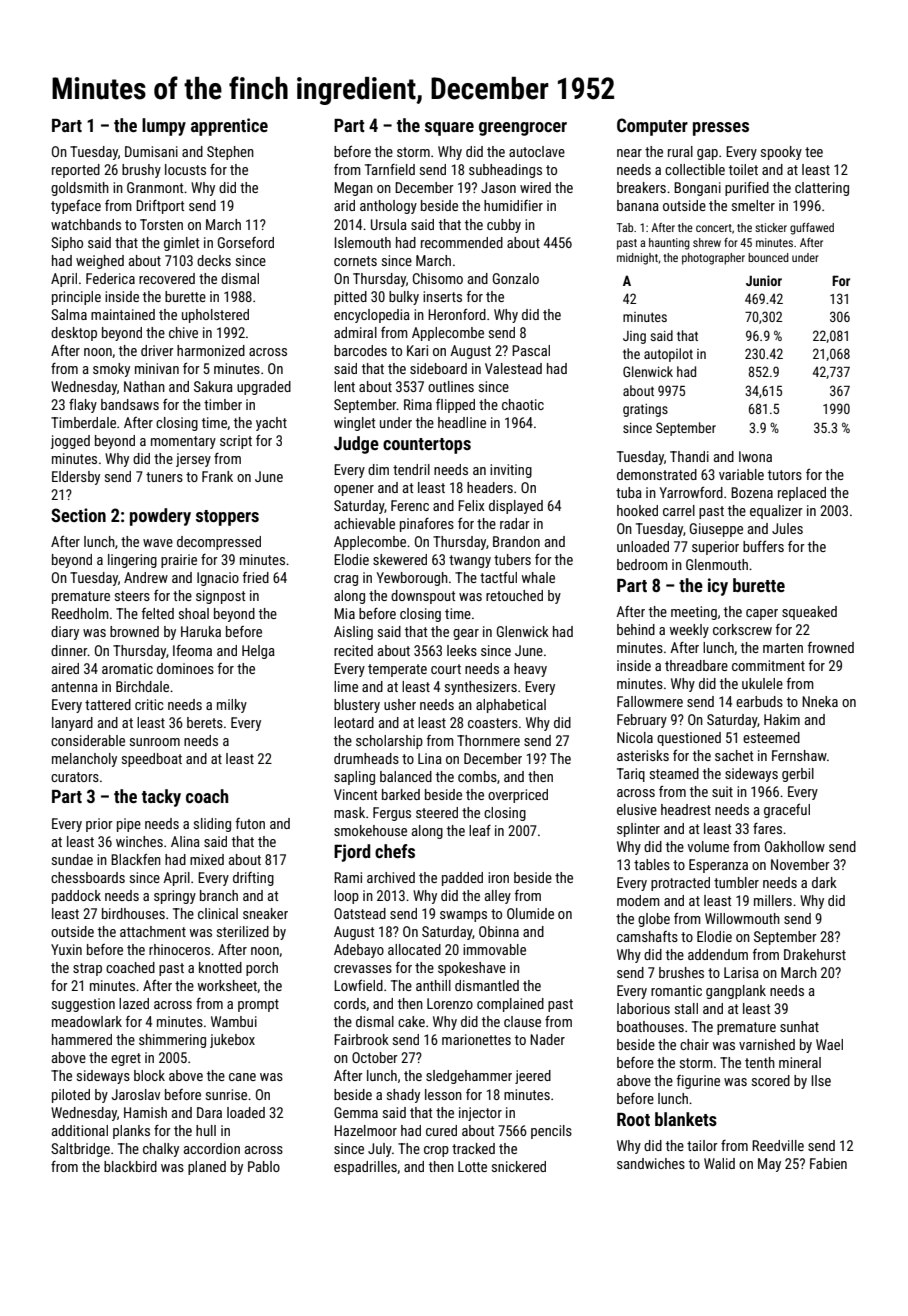  What do you see at coordinates (363, 969) in the screenshot?
I see `crevasses` at bounding box center [363, 969].
